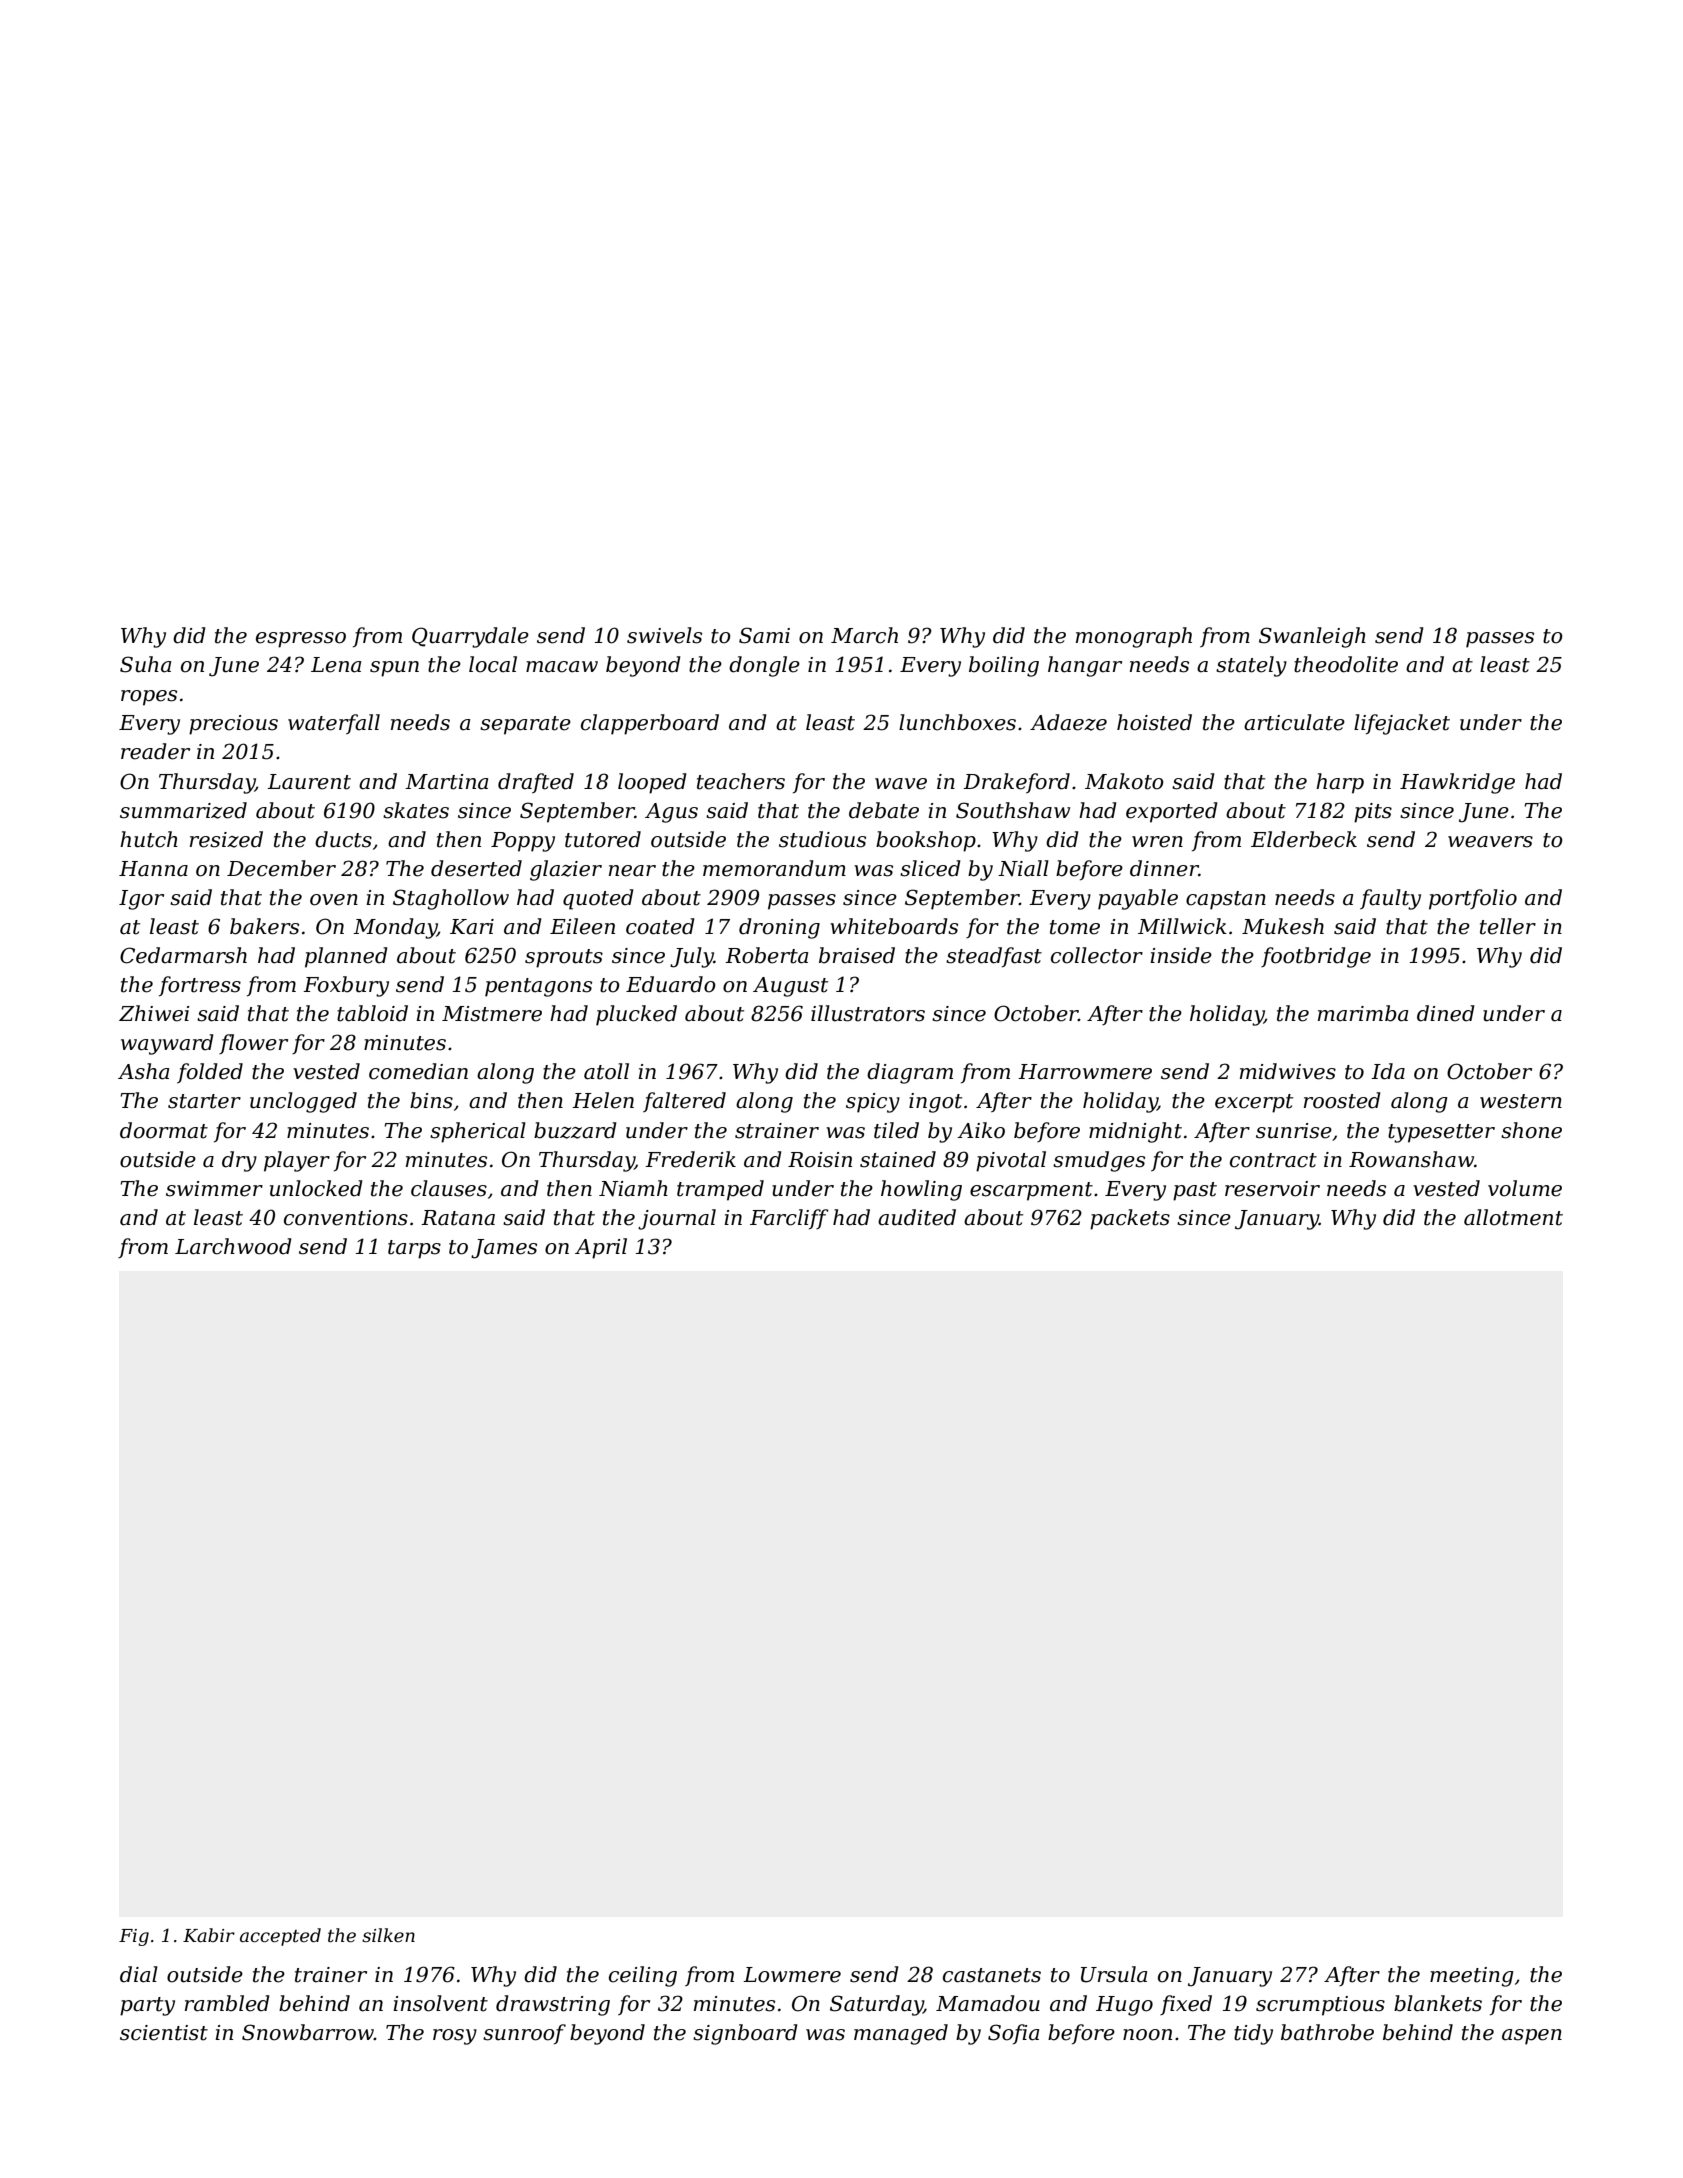 The height and width of the page is (2178, 1683). I want to click on portfolio, so click(1473, 899).
